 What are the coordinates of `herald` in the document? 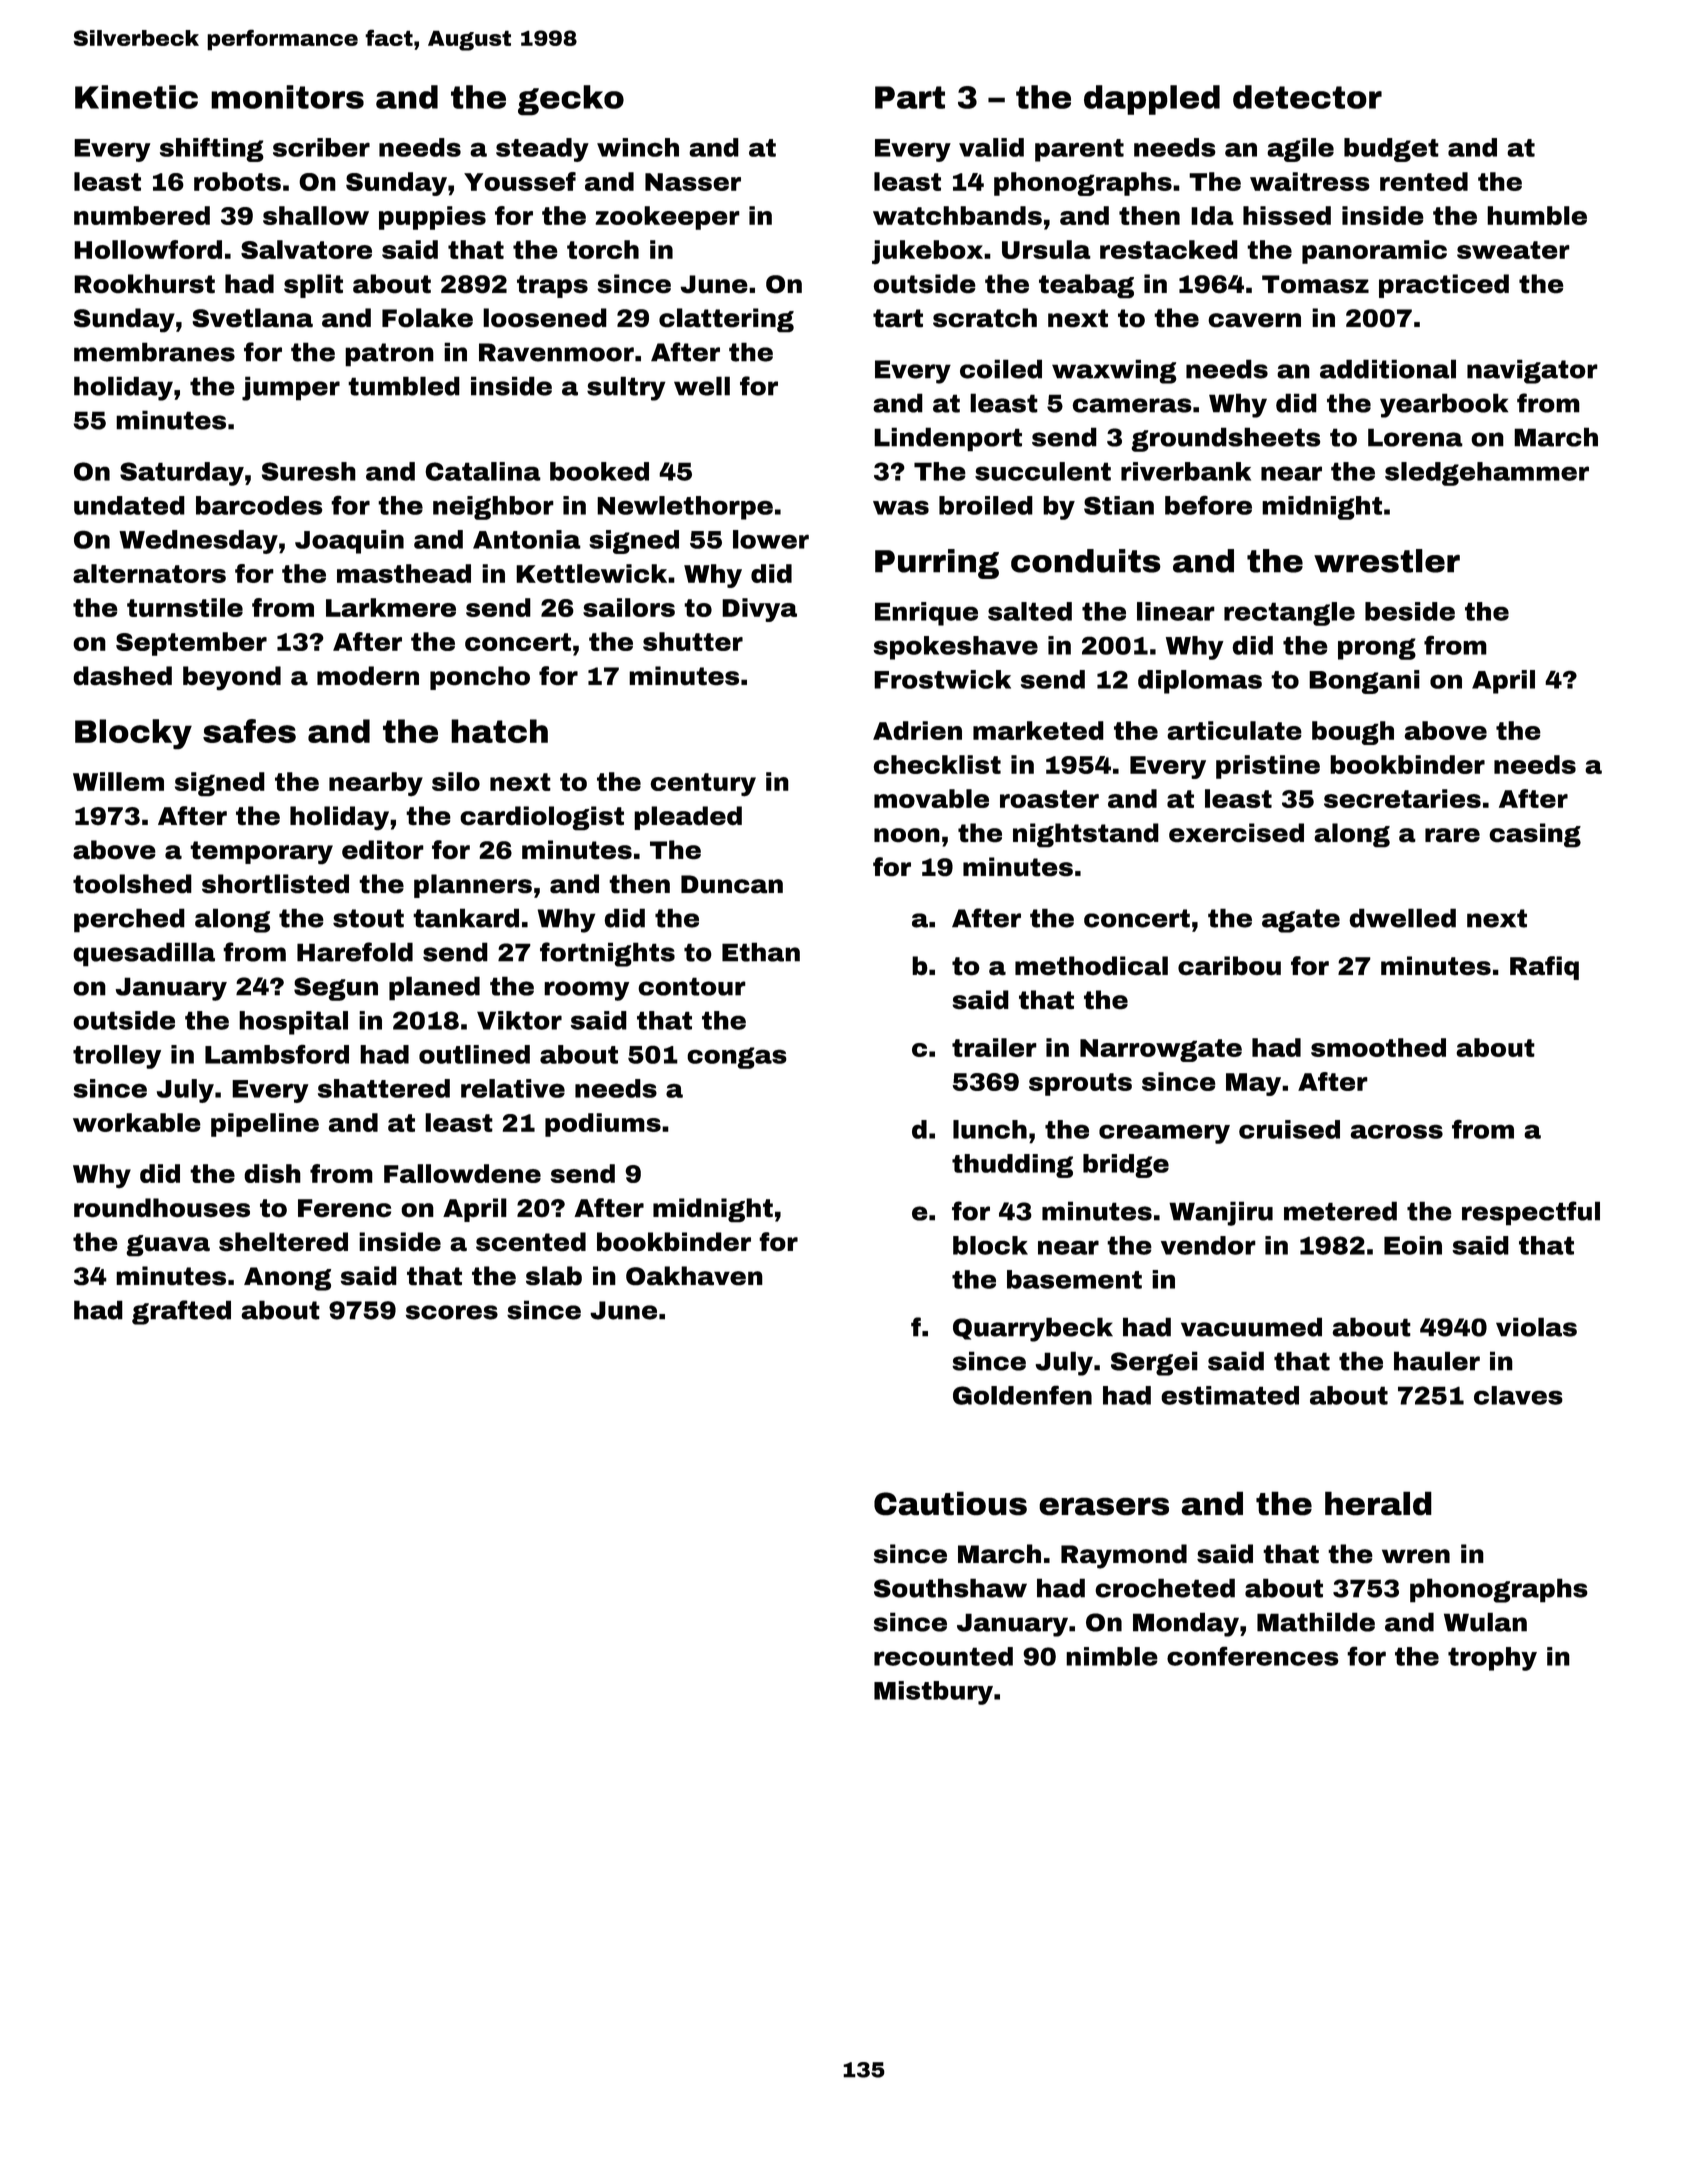 It's located at (1378, 1503).
